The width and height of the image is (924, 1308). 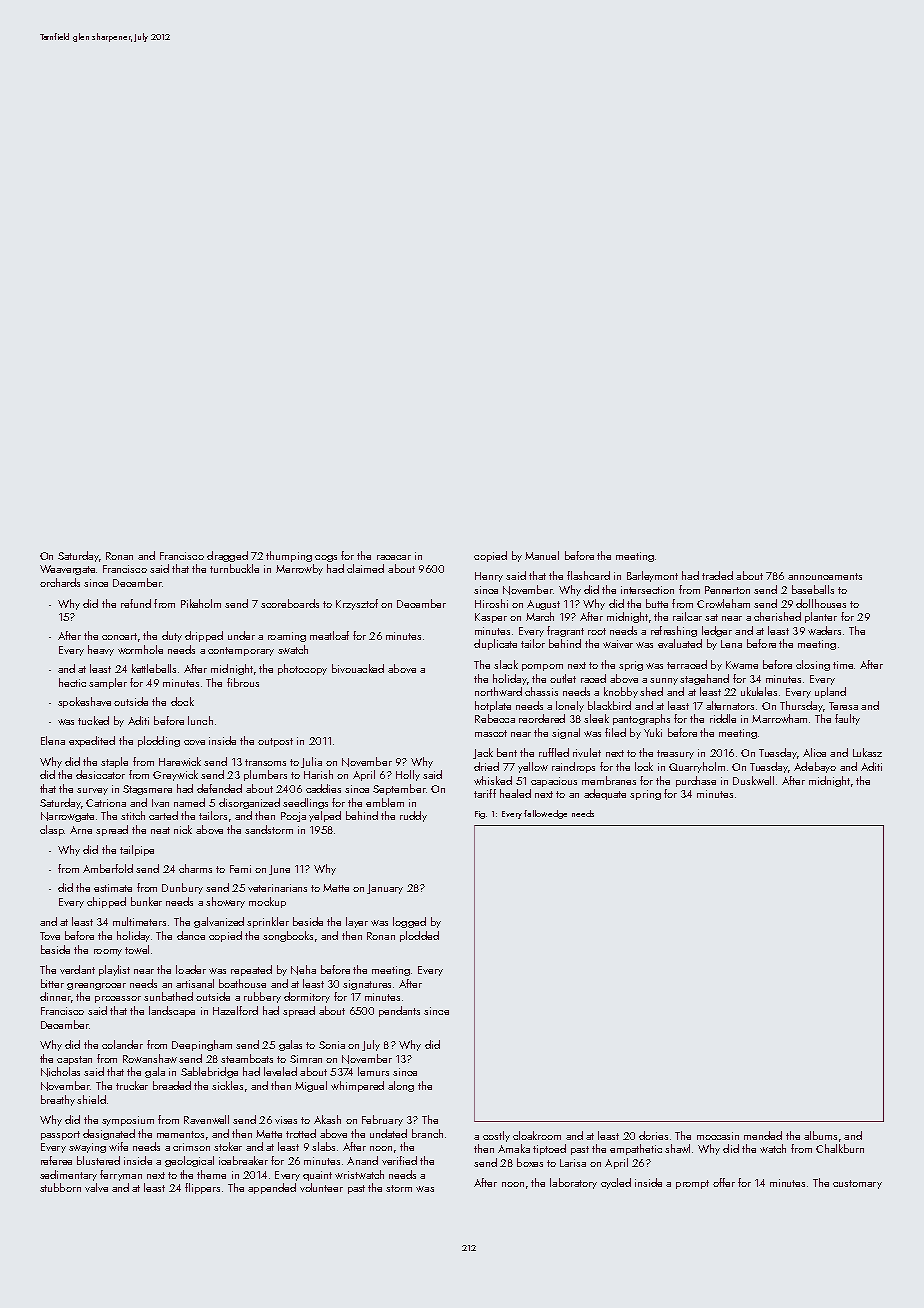 I want to click on Alice, so click(x=814, y=752).
